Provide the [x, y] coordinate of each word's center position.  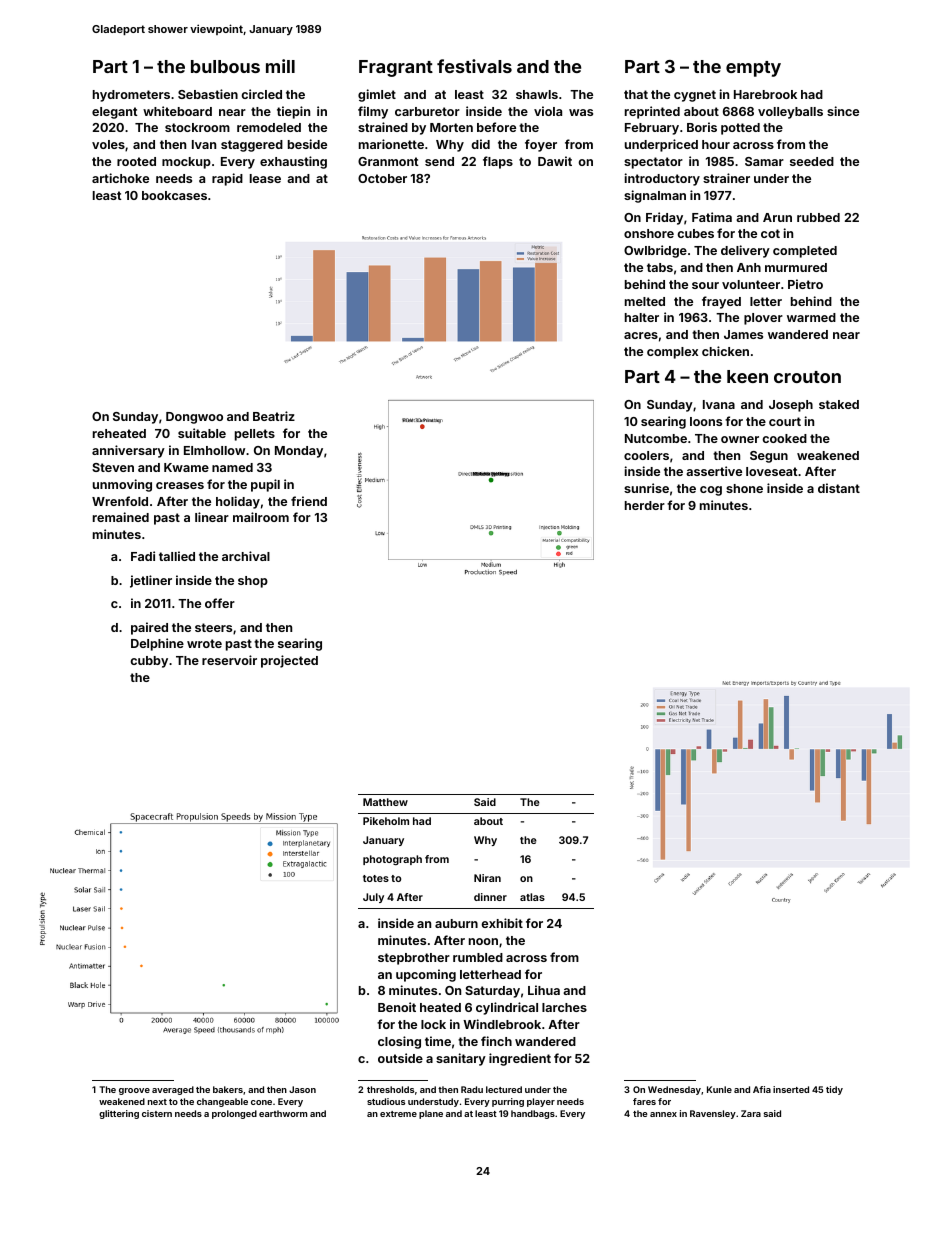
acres [641, 335]
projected [289, 661]
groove [134, 1091]
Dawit [555, 161]
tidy [834, 1090]
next [157, 1102]
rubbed [818, 217]
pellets [255, 435]
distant [839, 488]
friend [309, 501]
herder [645, 505]
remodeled [269, 127]
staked [839, 404]
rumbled [478, 957]
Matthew [385, 802]
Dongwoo [194, 418]
